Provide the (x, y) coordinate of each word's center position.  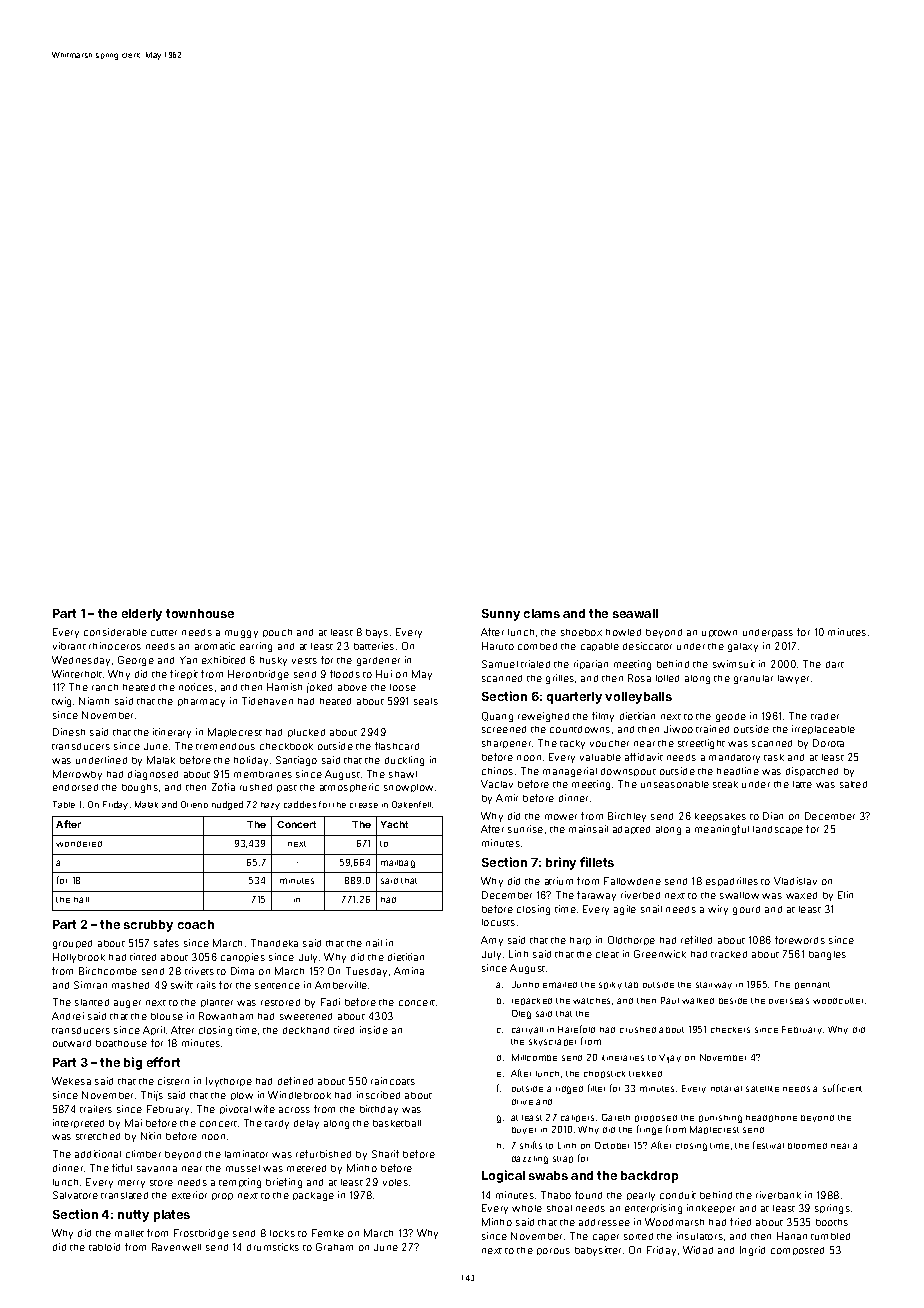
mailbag (398, 864)
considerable (115, 632)
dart (835, 664)
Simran (90, 985)
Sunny (501, 615)
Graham (334, 1247)
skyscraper (552, 1042)
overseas (789, 1001)
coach (196, 924)
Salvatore (75, 1195)
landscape (778, 830)
